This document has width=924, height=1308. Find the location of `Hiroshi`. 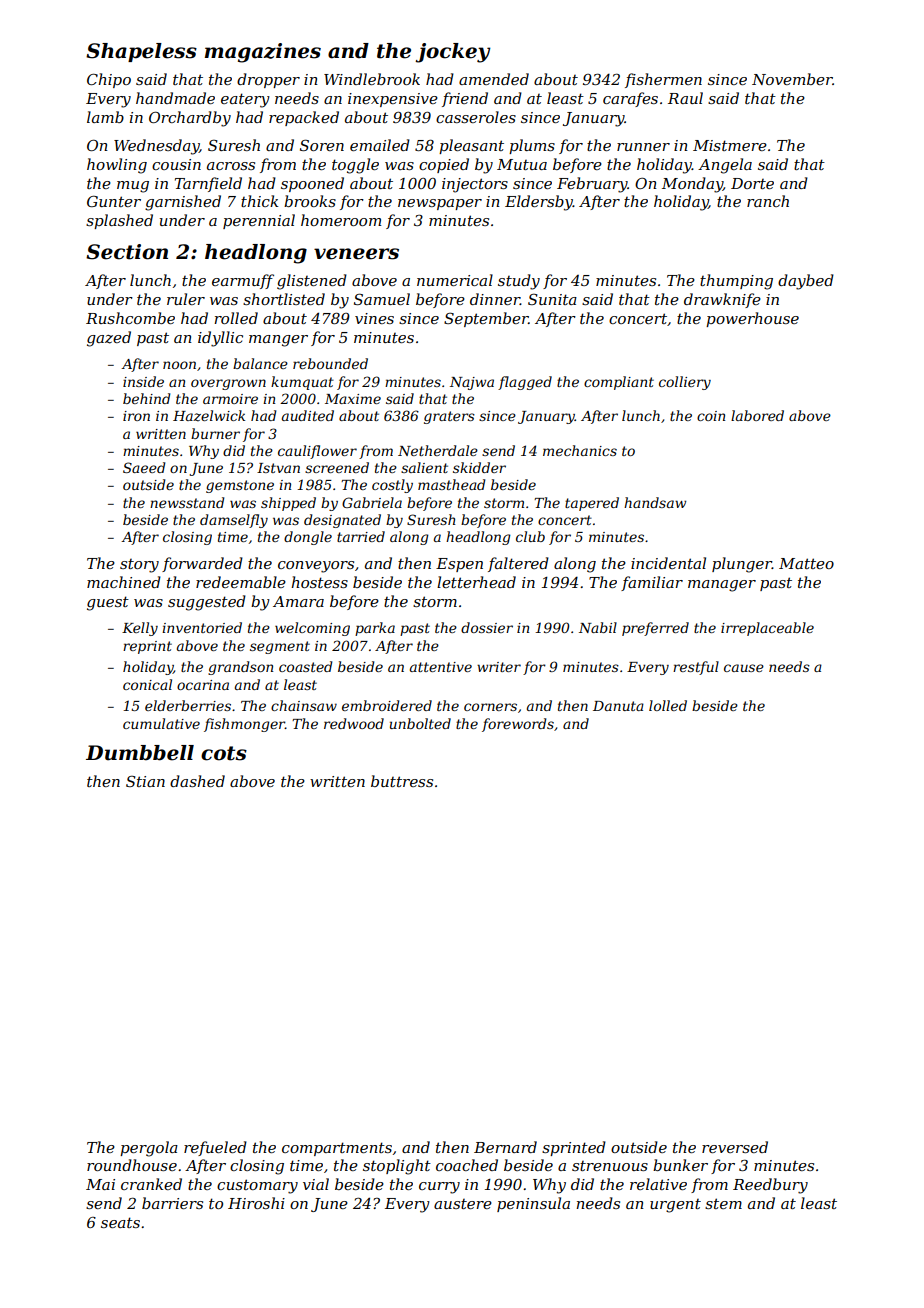

Hiroshi is located at coordinates (256, 1203).
